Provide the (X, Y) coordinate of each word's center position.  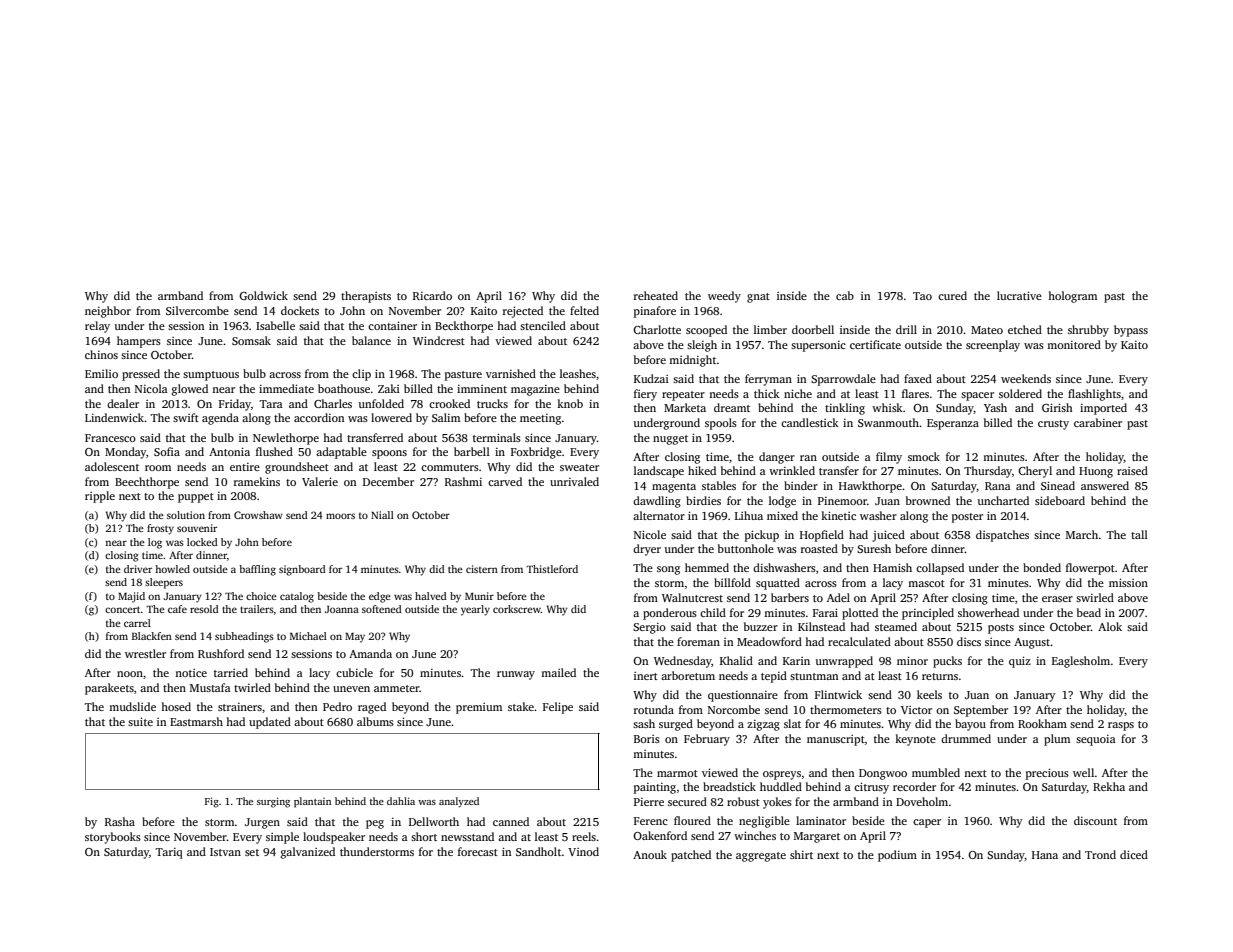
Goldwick (263, 295)
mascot (926, 583)
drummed (966, 738)
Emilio (101, 373)
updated (270, 723)
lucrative (1019, 295)
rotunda (654, 709)
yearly (475, 610)
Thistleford (552, 569)
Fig (212, 802)
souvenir (197, 528)
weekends (1026, 378)
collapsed (940, 569)
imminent (482, 389)
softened (382, 609)
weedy (724, 297)
